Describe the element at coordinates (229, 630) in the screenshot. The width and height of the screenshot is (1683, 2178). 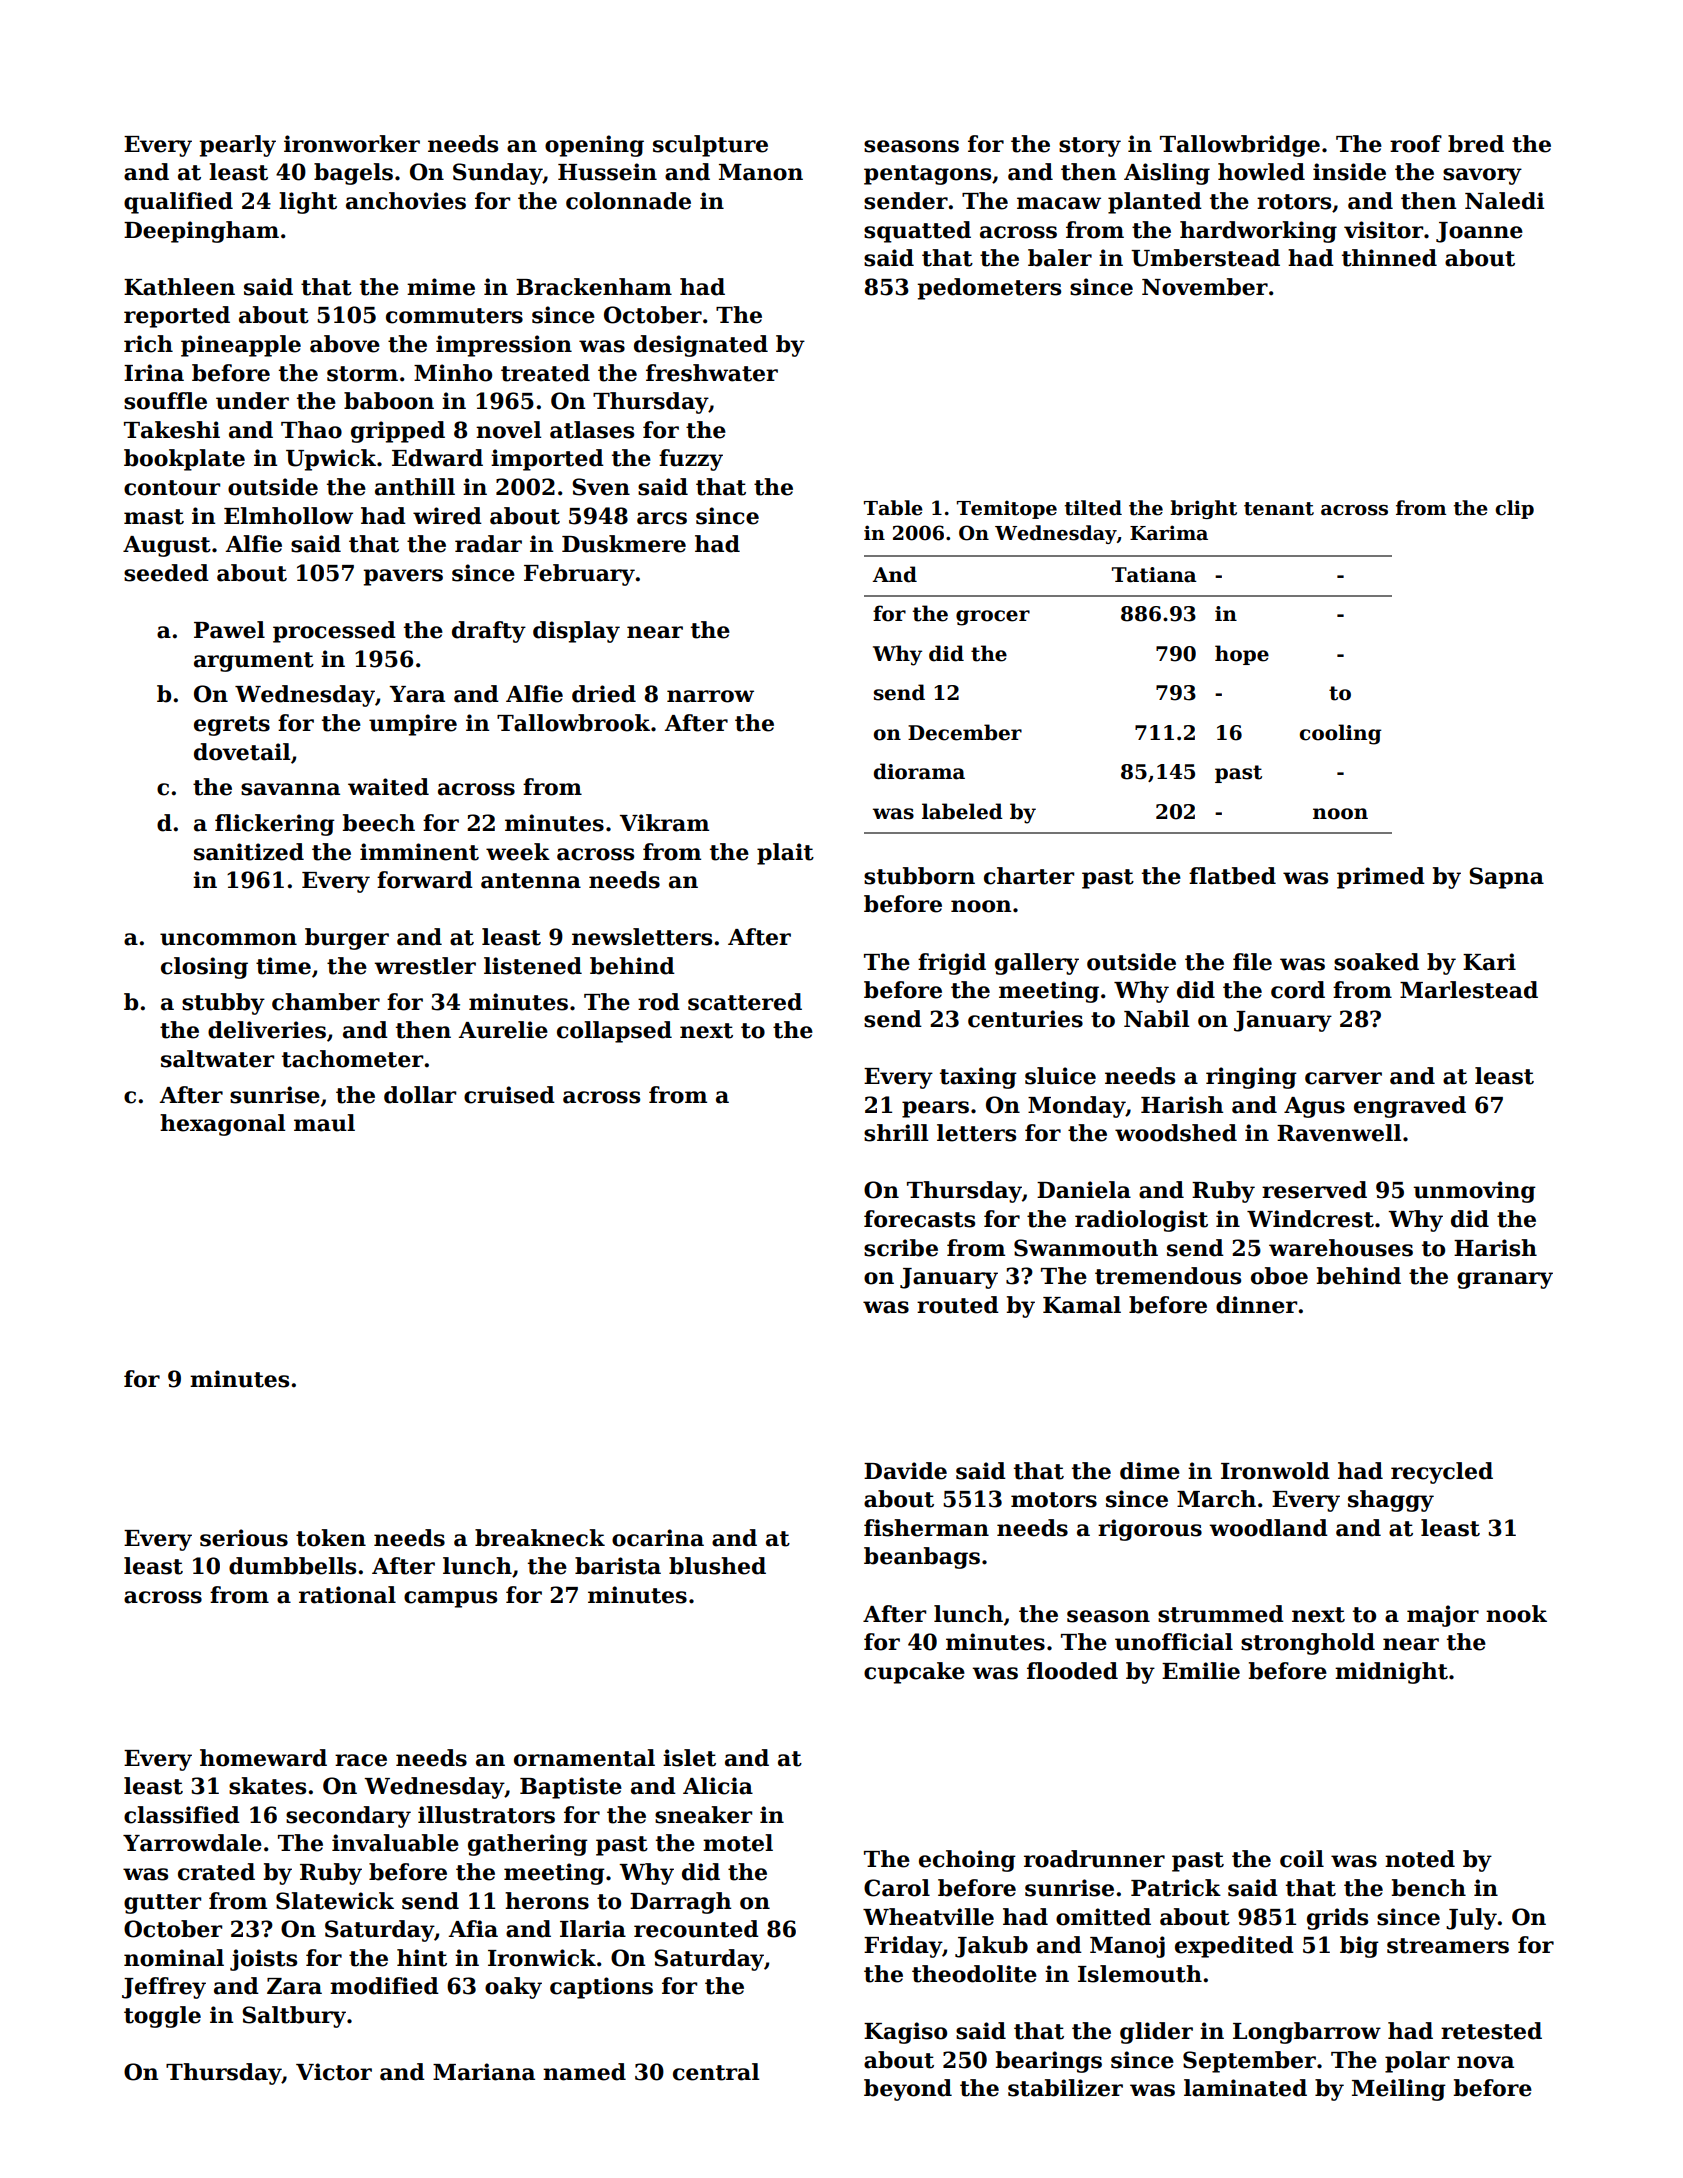
I see `Pawel` at that location.
